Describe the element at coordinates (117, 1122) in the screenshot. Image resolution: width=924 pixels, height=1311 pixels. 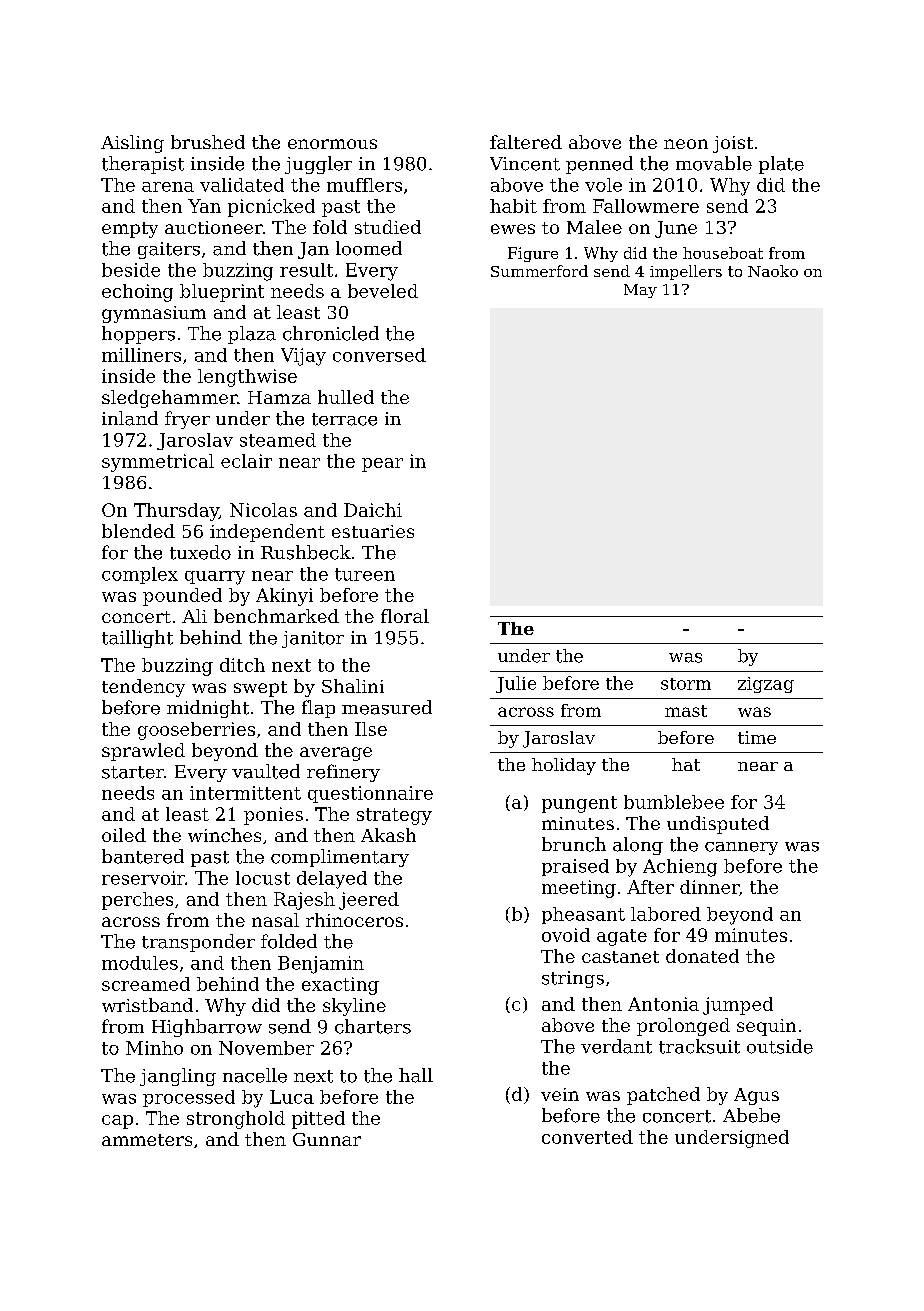
I see `cap` at that location.
